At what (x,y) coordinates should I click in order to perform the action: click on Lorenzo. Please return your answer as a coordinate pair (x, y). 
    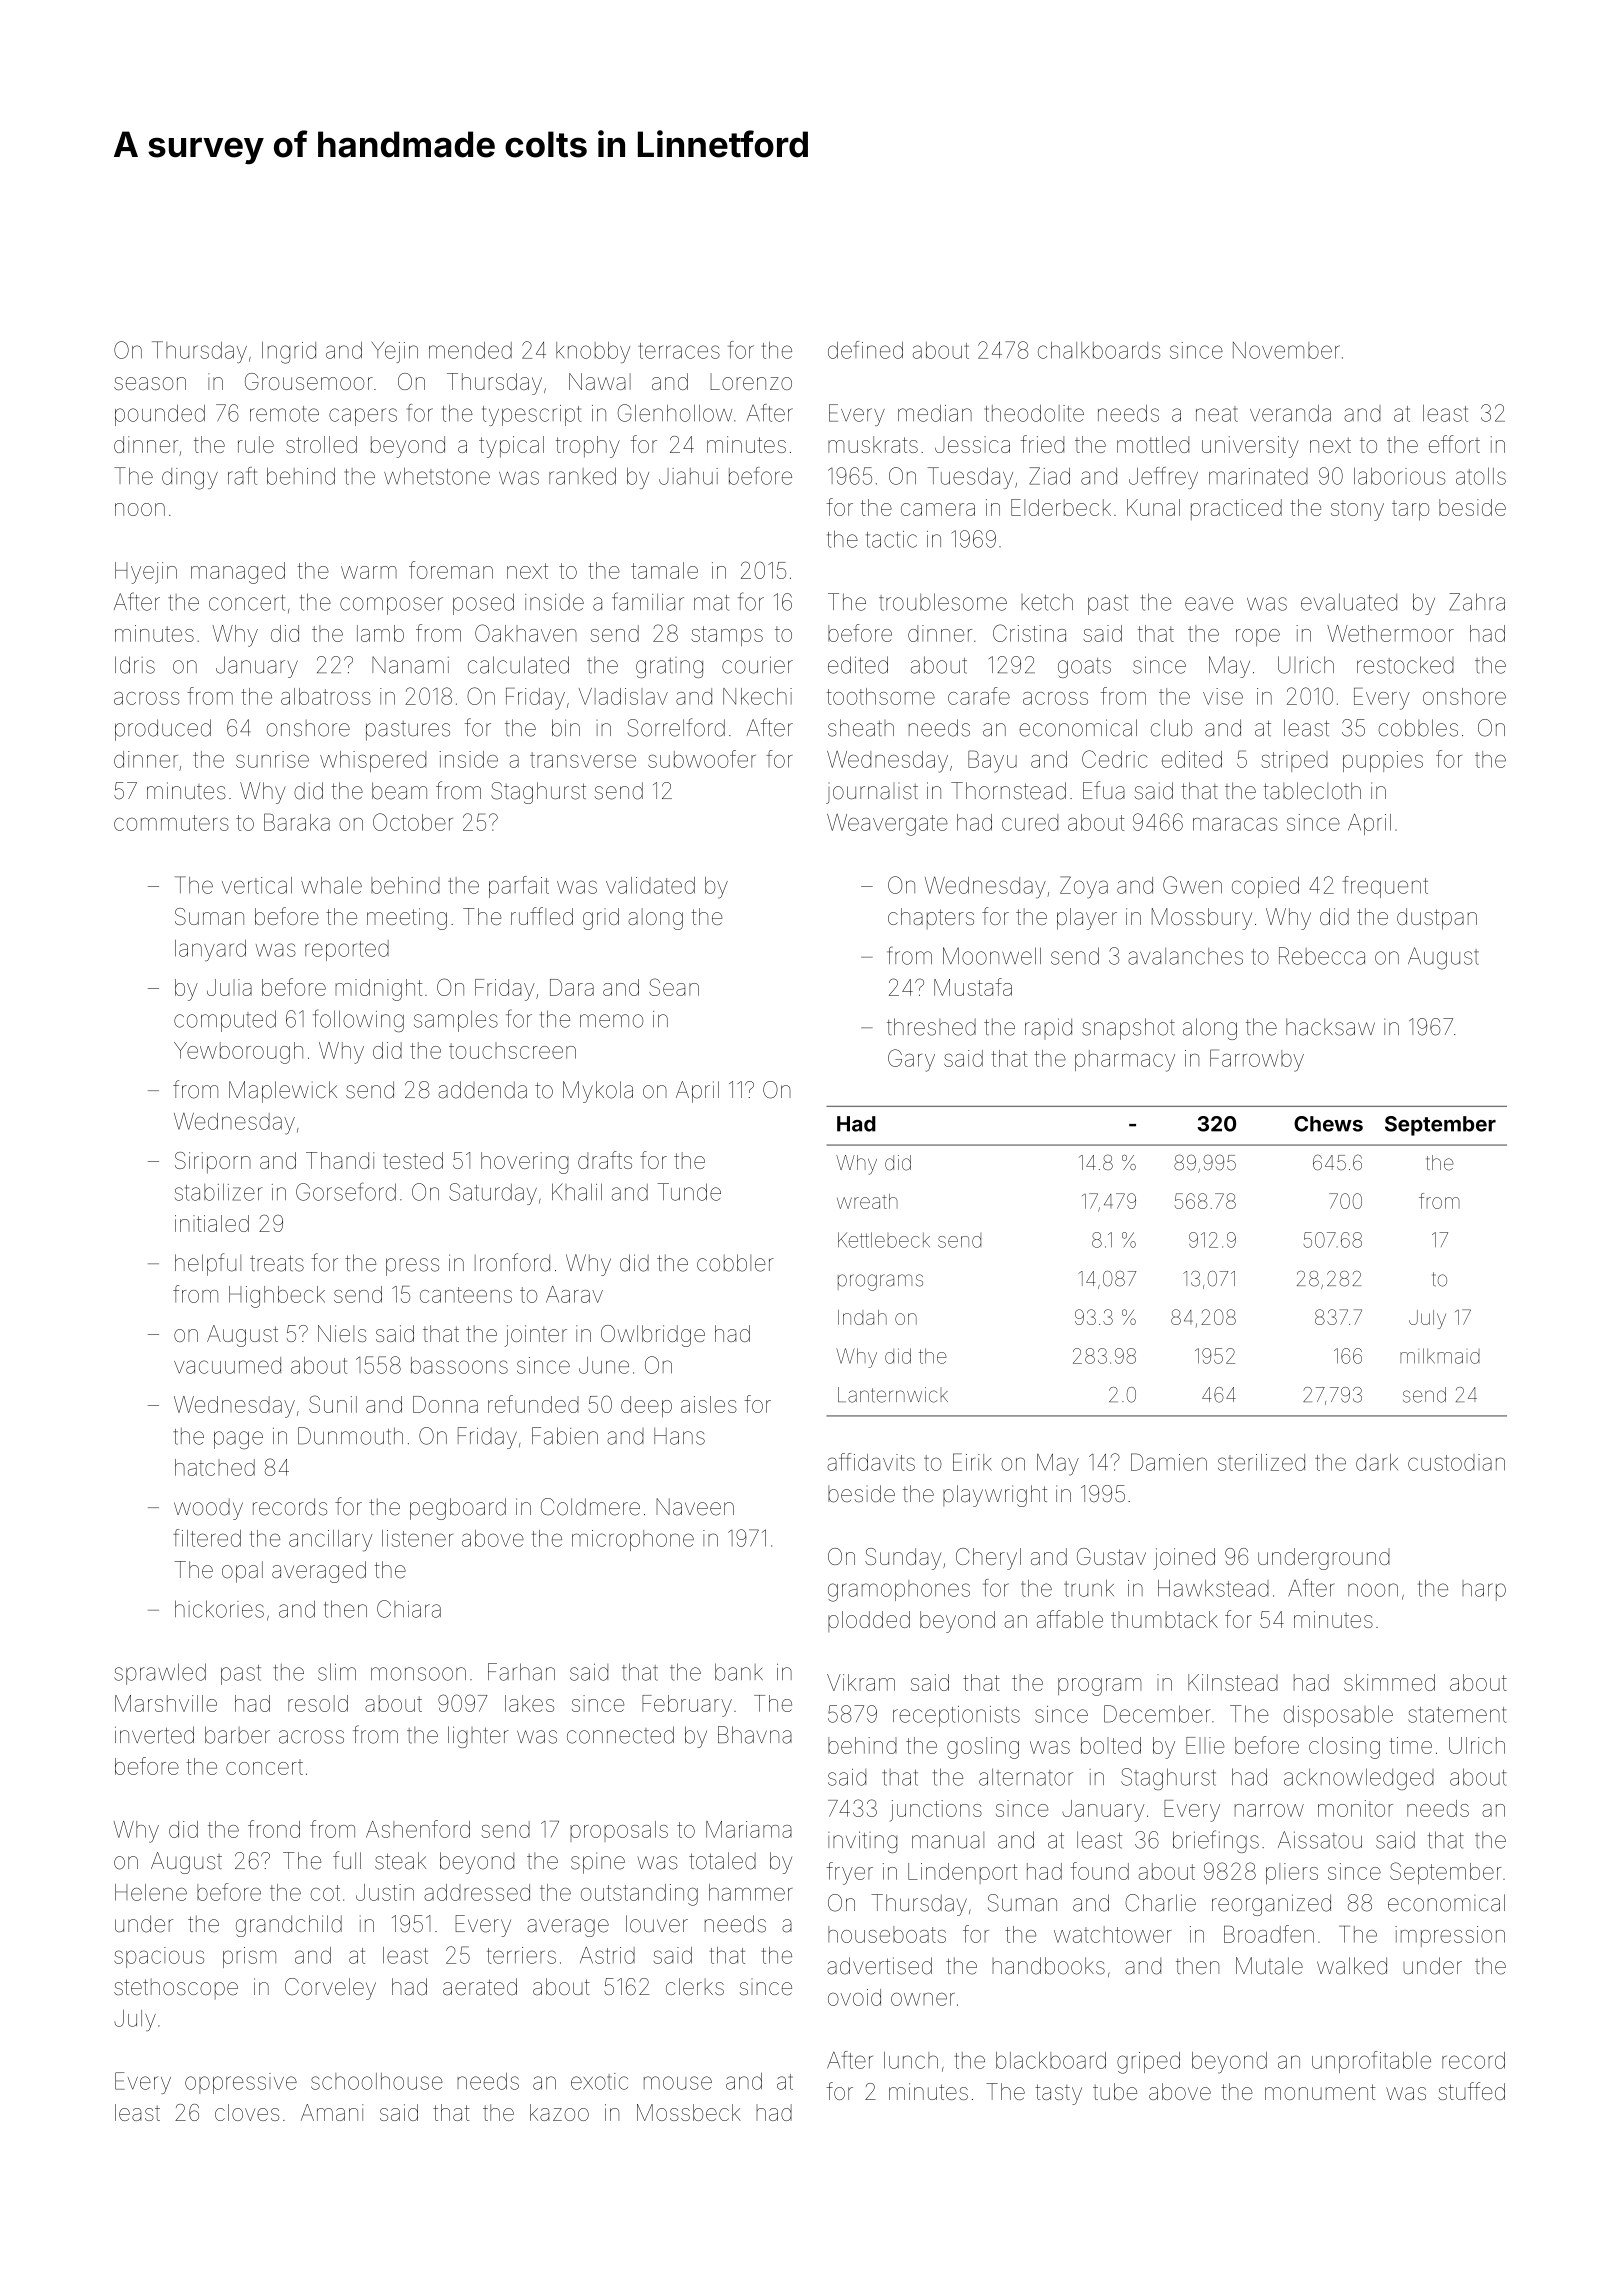
    Looking at the image, I should click on (751, 381).
